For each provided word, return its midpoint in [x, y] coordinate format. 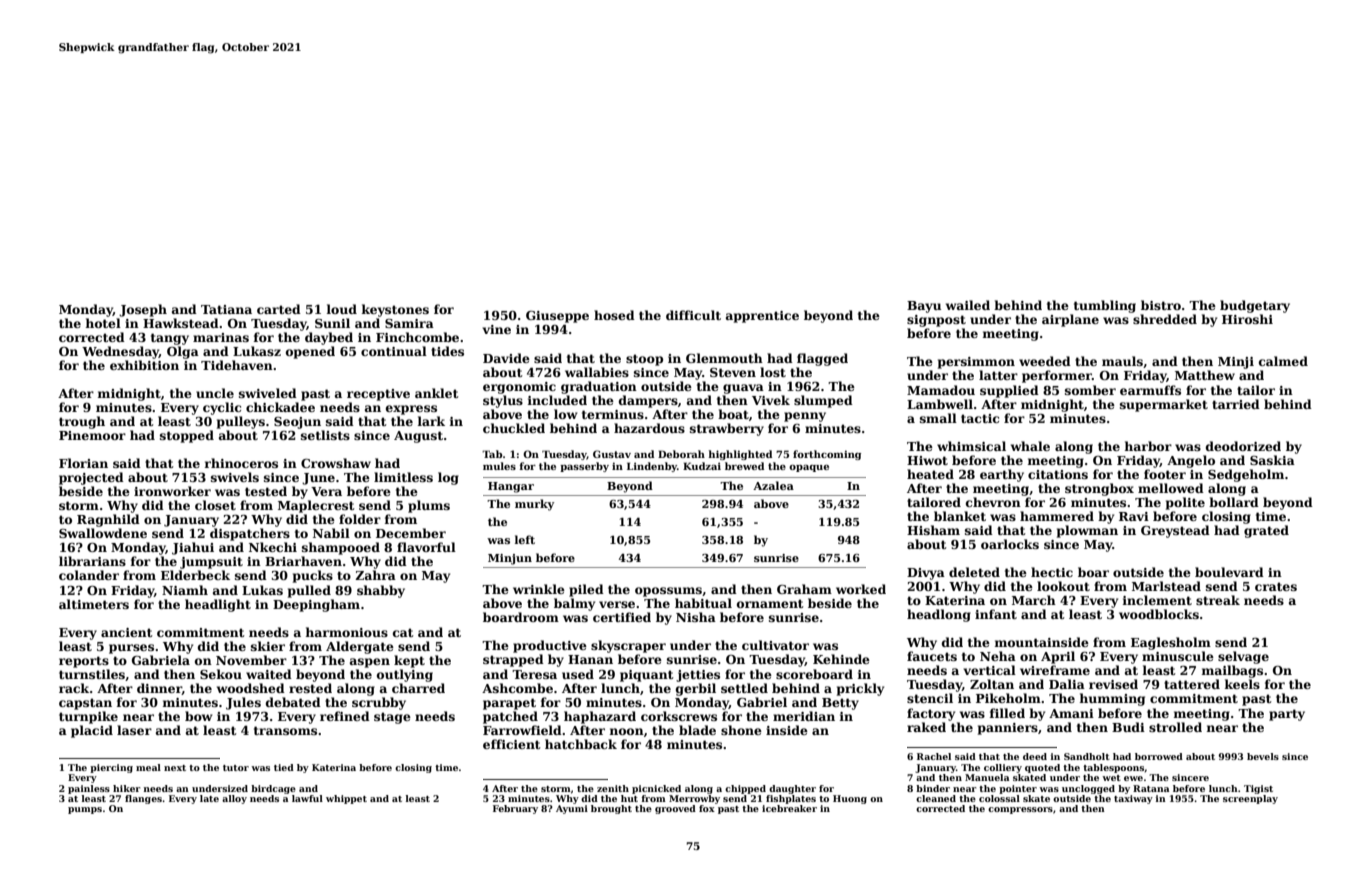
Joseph [143, 310]
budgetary [1255, 306]
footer [1165, 474]
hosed [614, 315]
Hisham [933, 530]
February [515, 809]
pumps [85, 810]
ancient [126, 632]
